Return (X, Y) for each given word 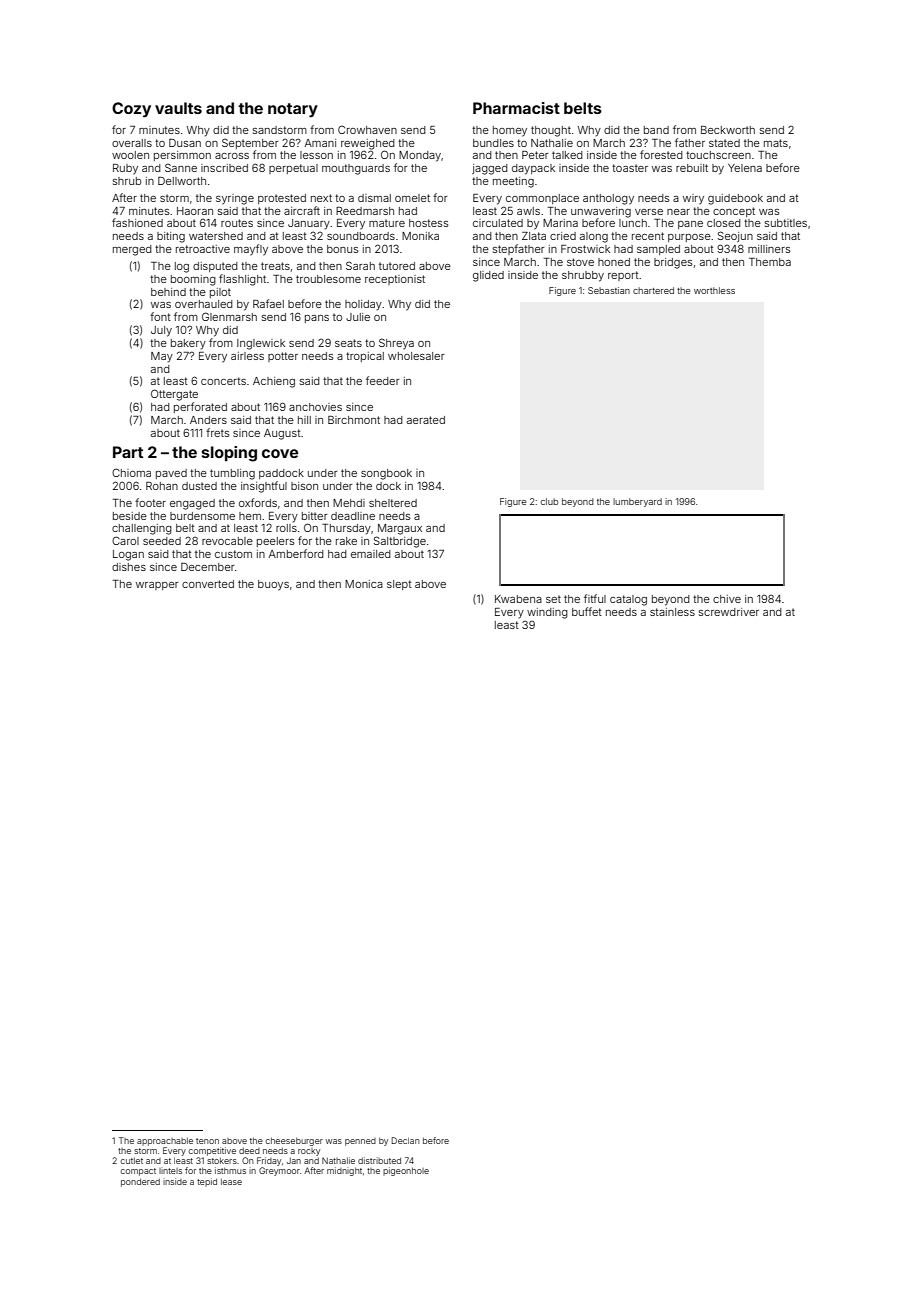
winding (547, 613)
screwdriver (729, 612)
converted (208, 584)
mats (776, 143)
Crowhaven (367, 129)
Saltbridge (400, 542)
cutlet (132, 1160)
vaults (178, 108)
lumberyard (637, 502)
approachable (165, 1141)
